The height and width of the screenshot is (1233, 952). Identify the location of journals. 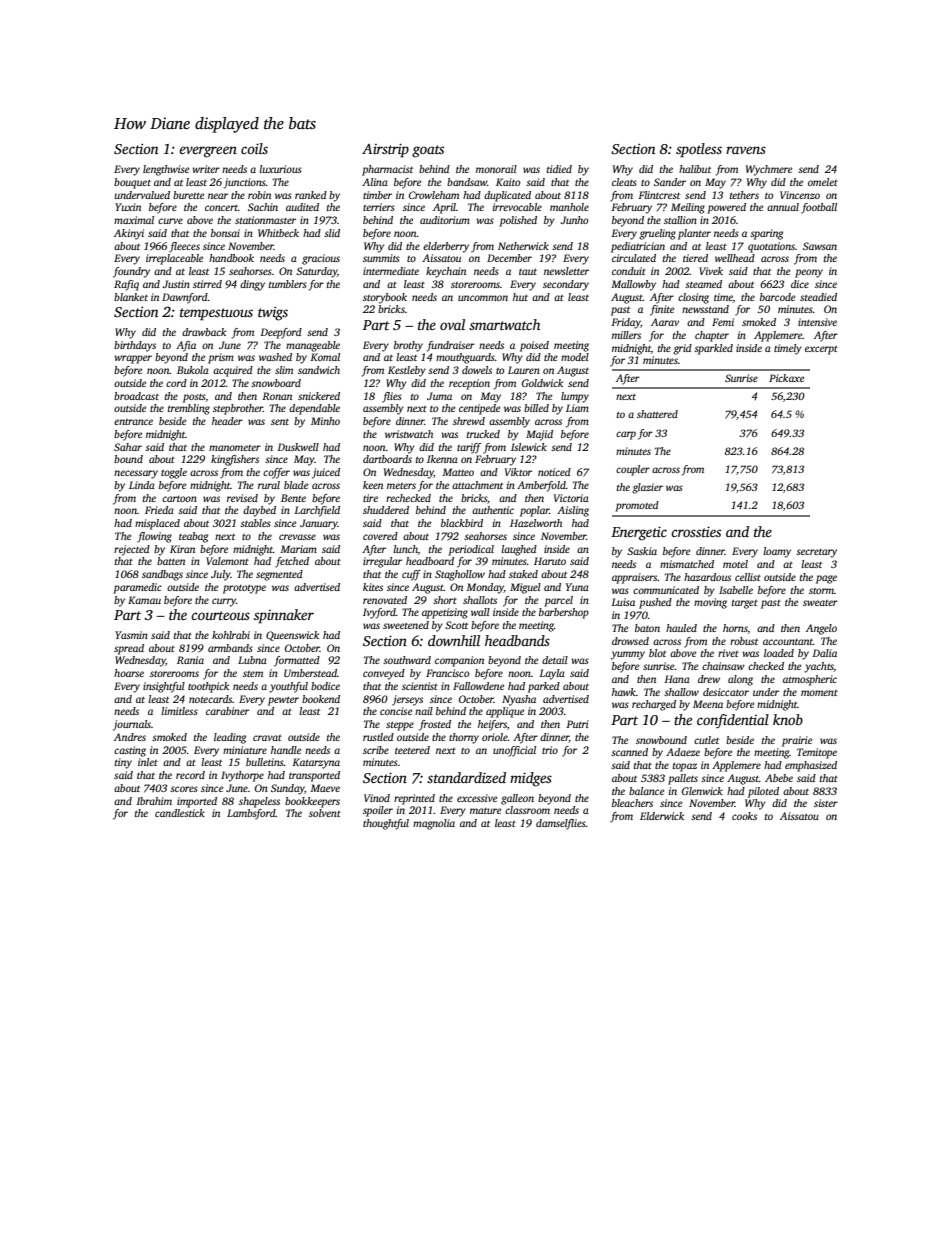
(132, 725).
